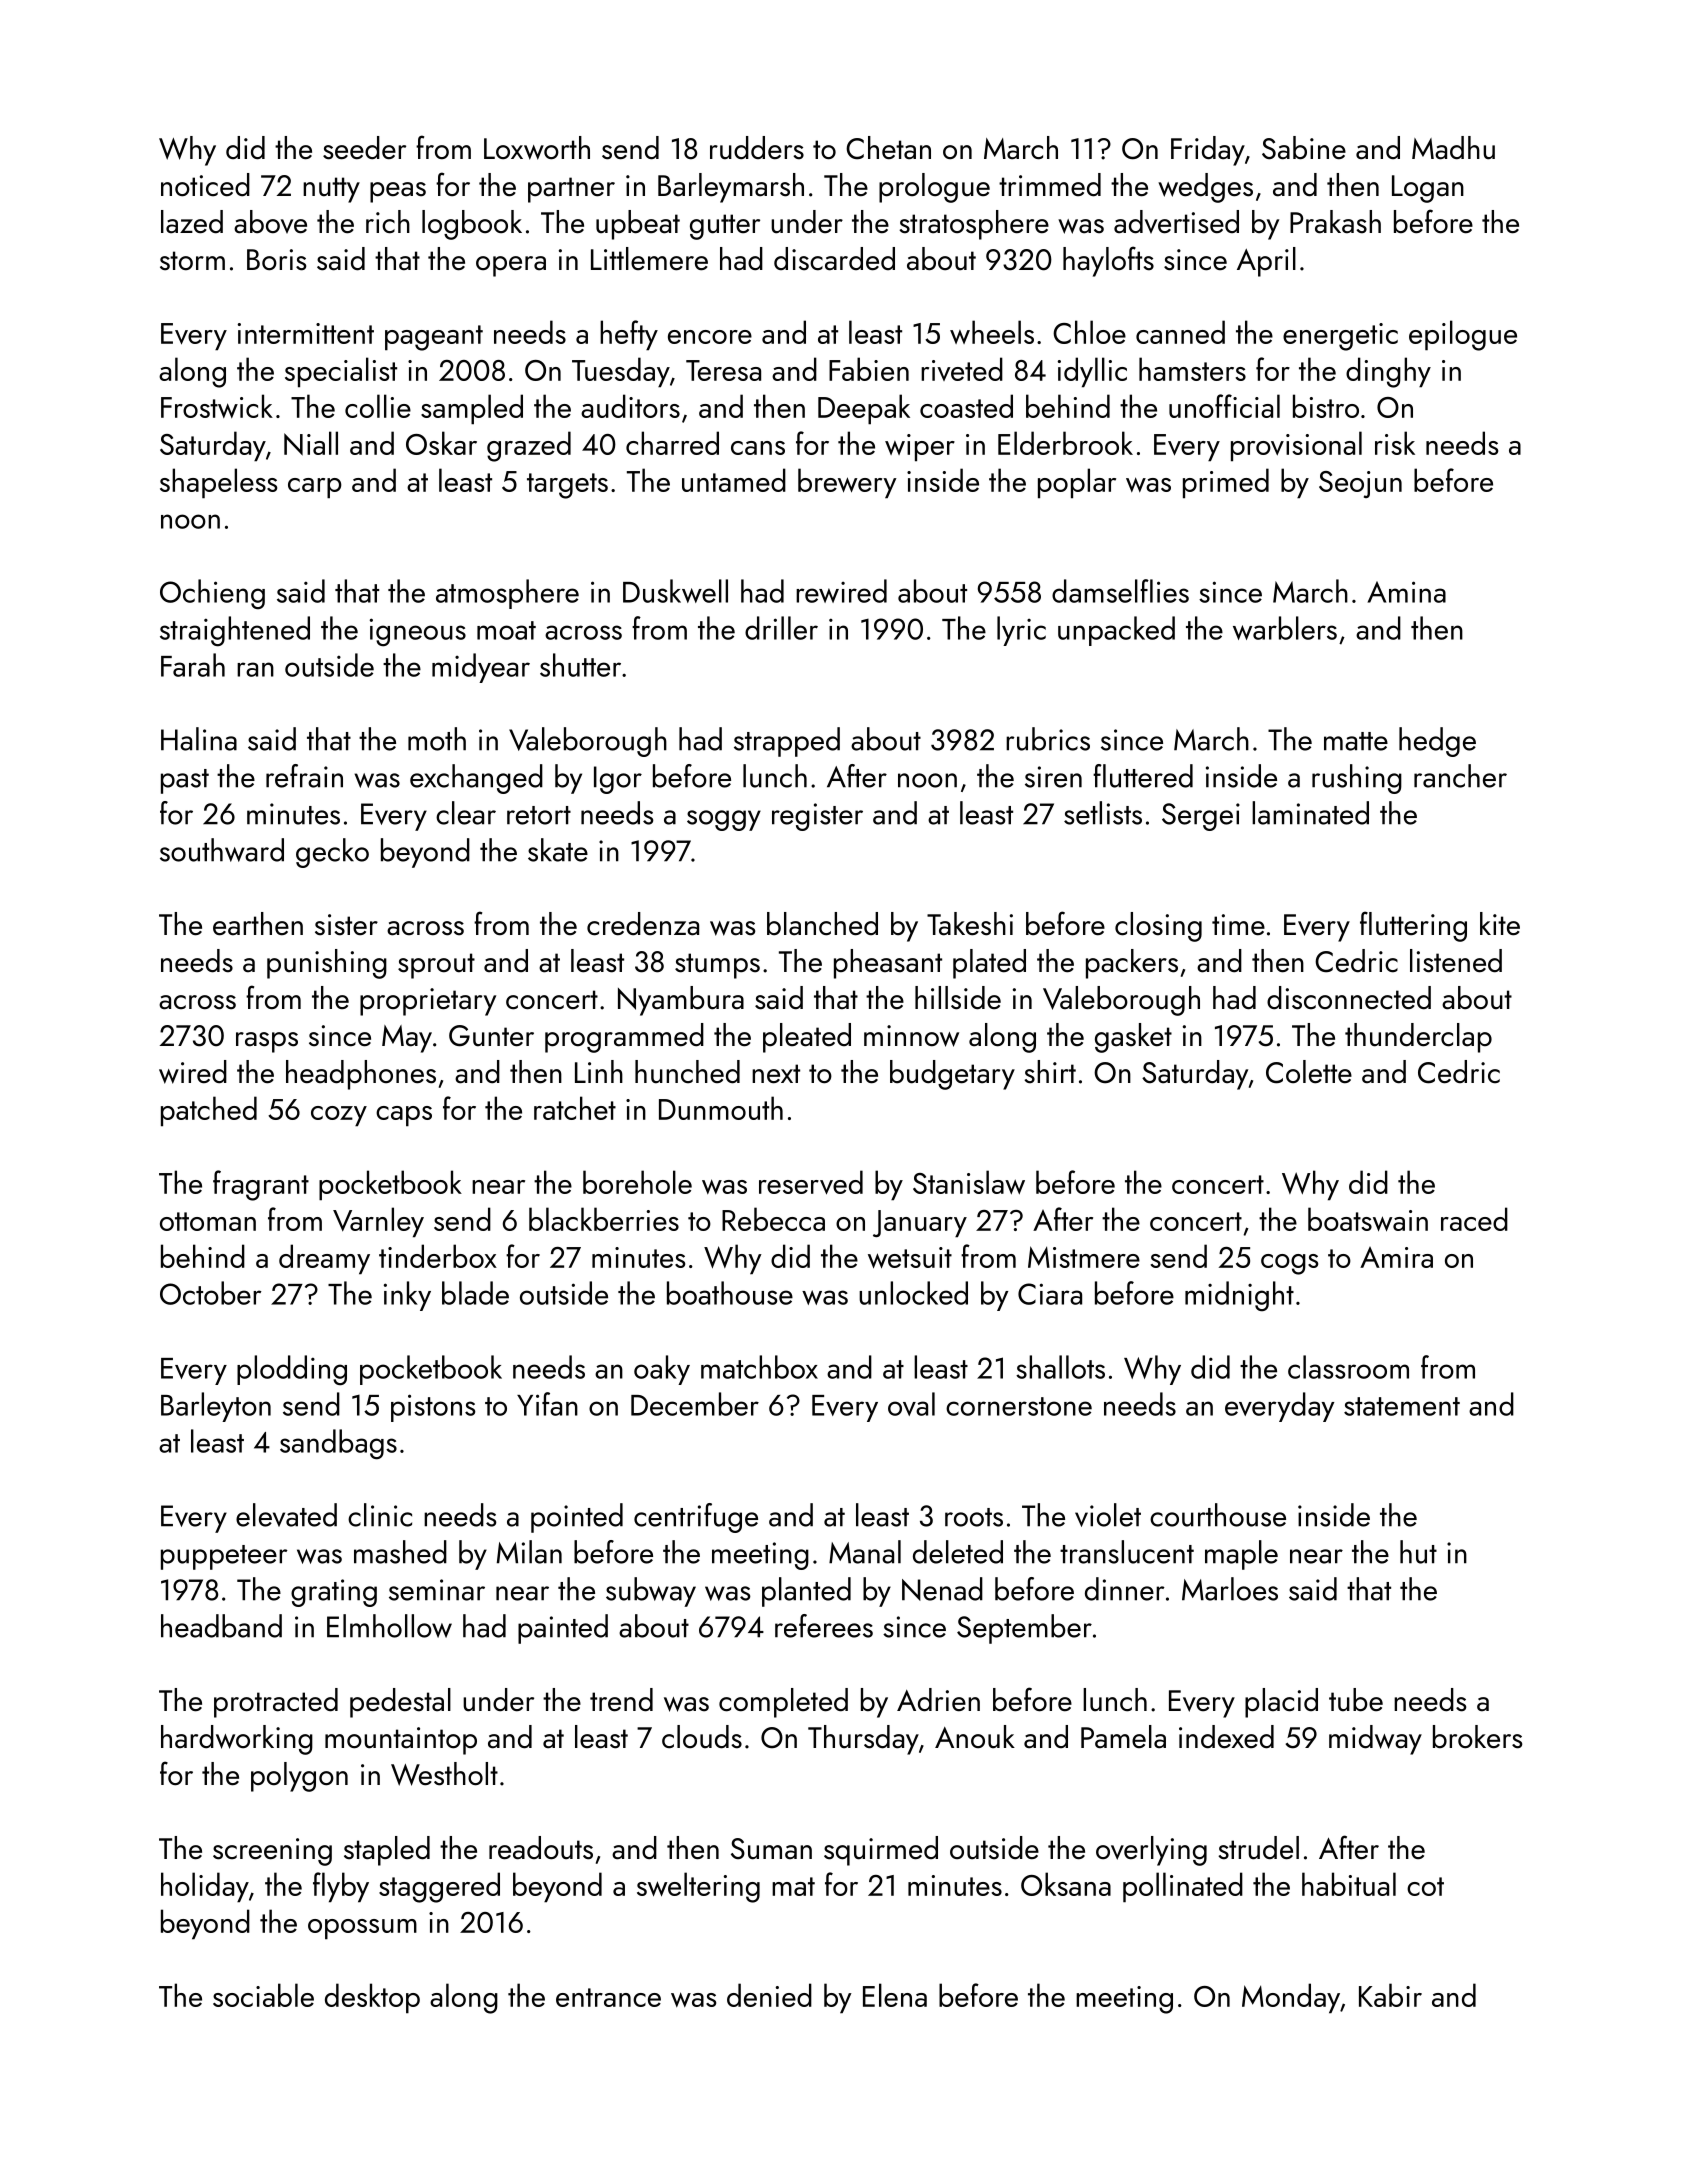 The image size is (1683, 2178). Describe the element at coordinates (1474, 1219) in the page. I see `raced` at that location.
